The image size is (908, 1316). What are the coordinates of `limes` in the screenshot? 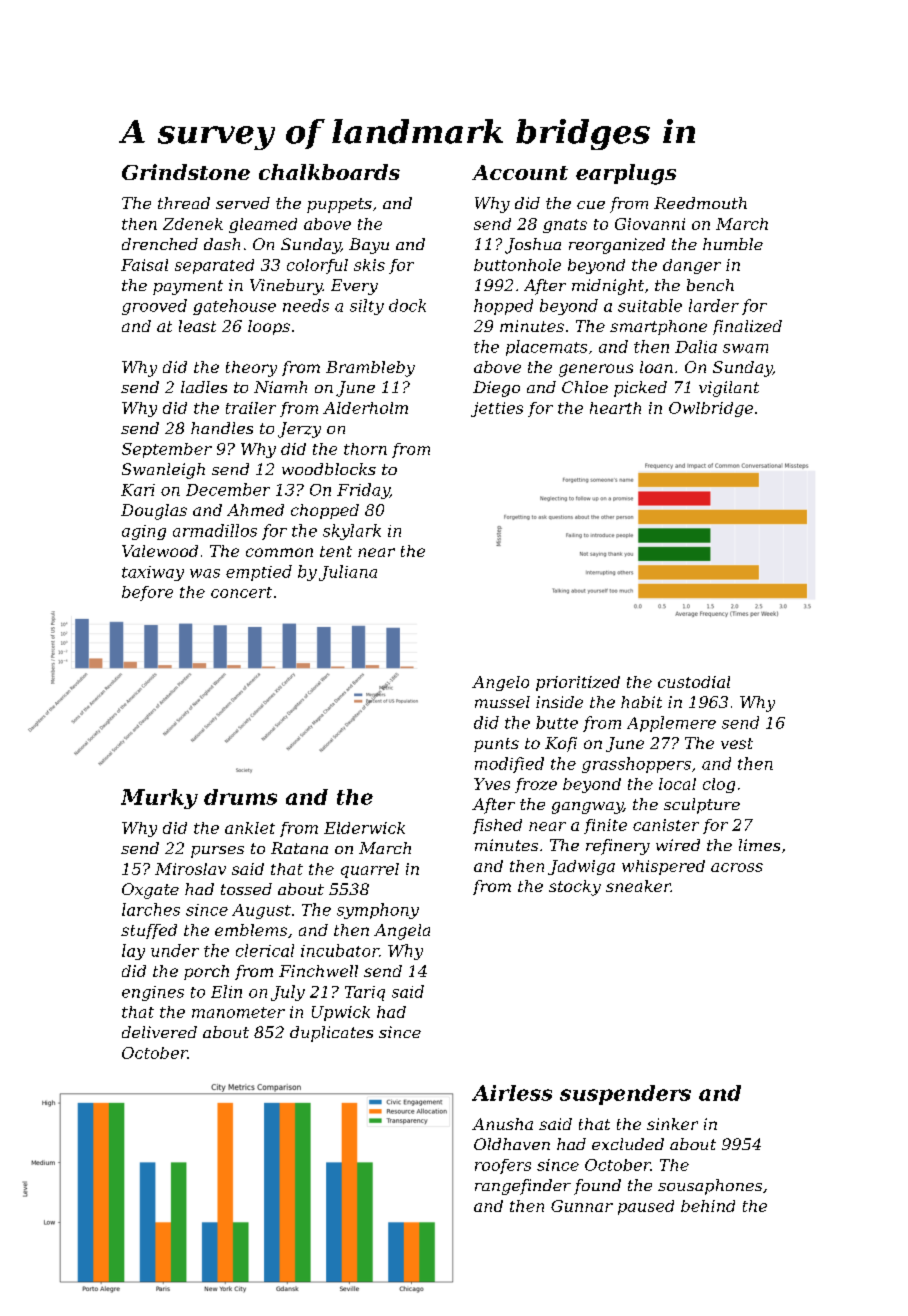 It's located at (759, 845).
